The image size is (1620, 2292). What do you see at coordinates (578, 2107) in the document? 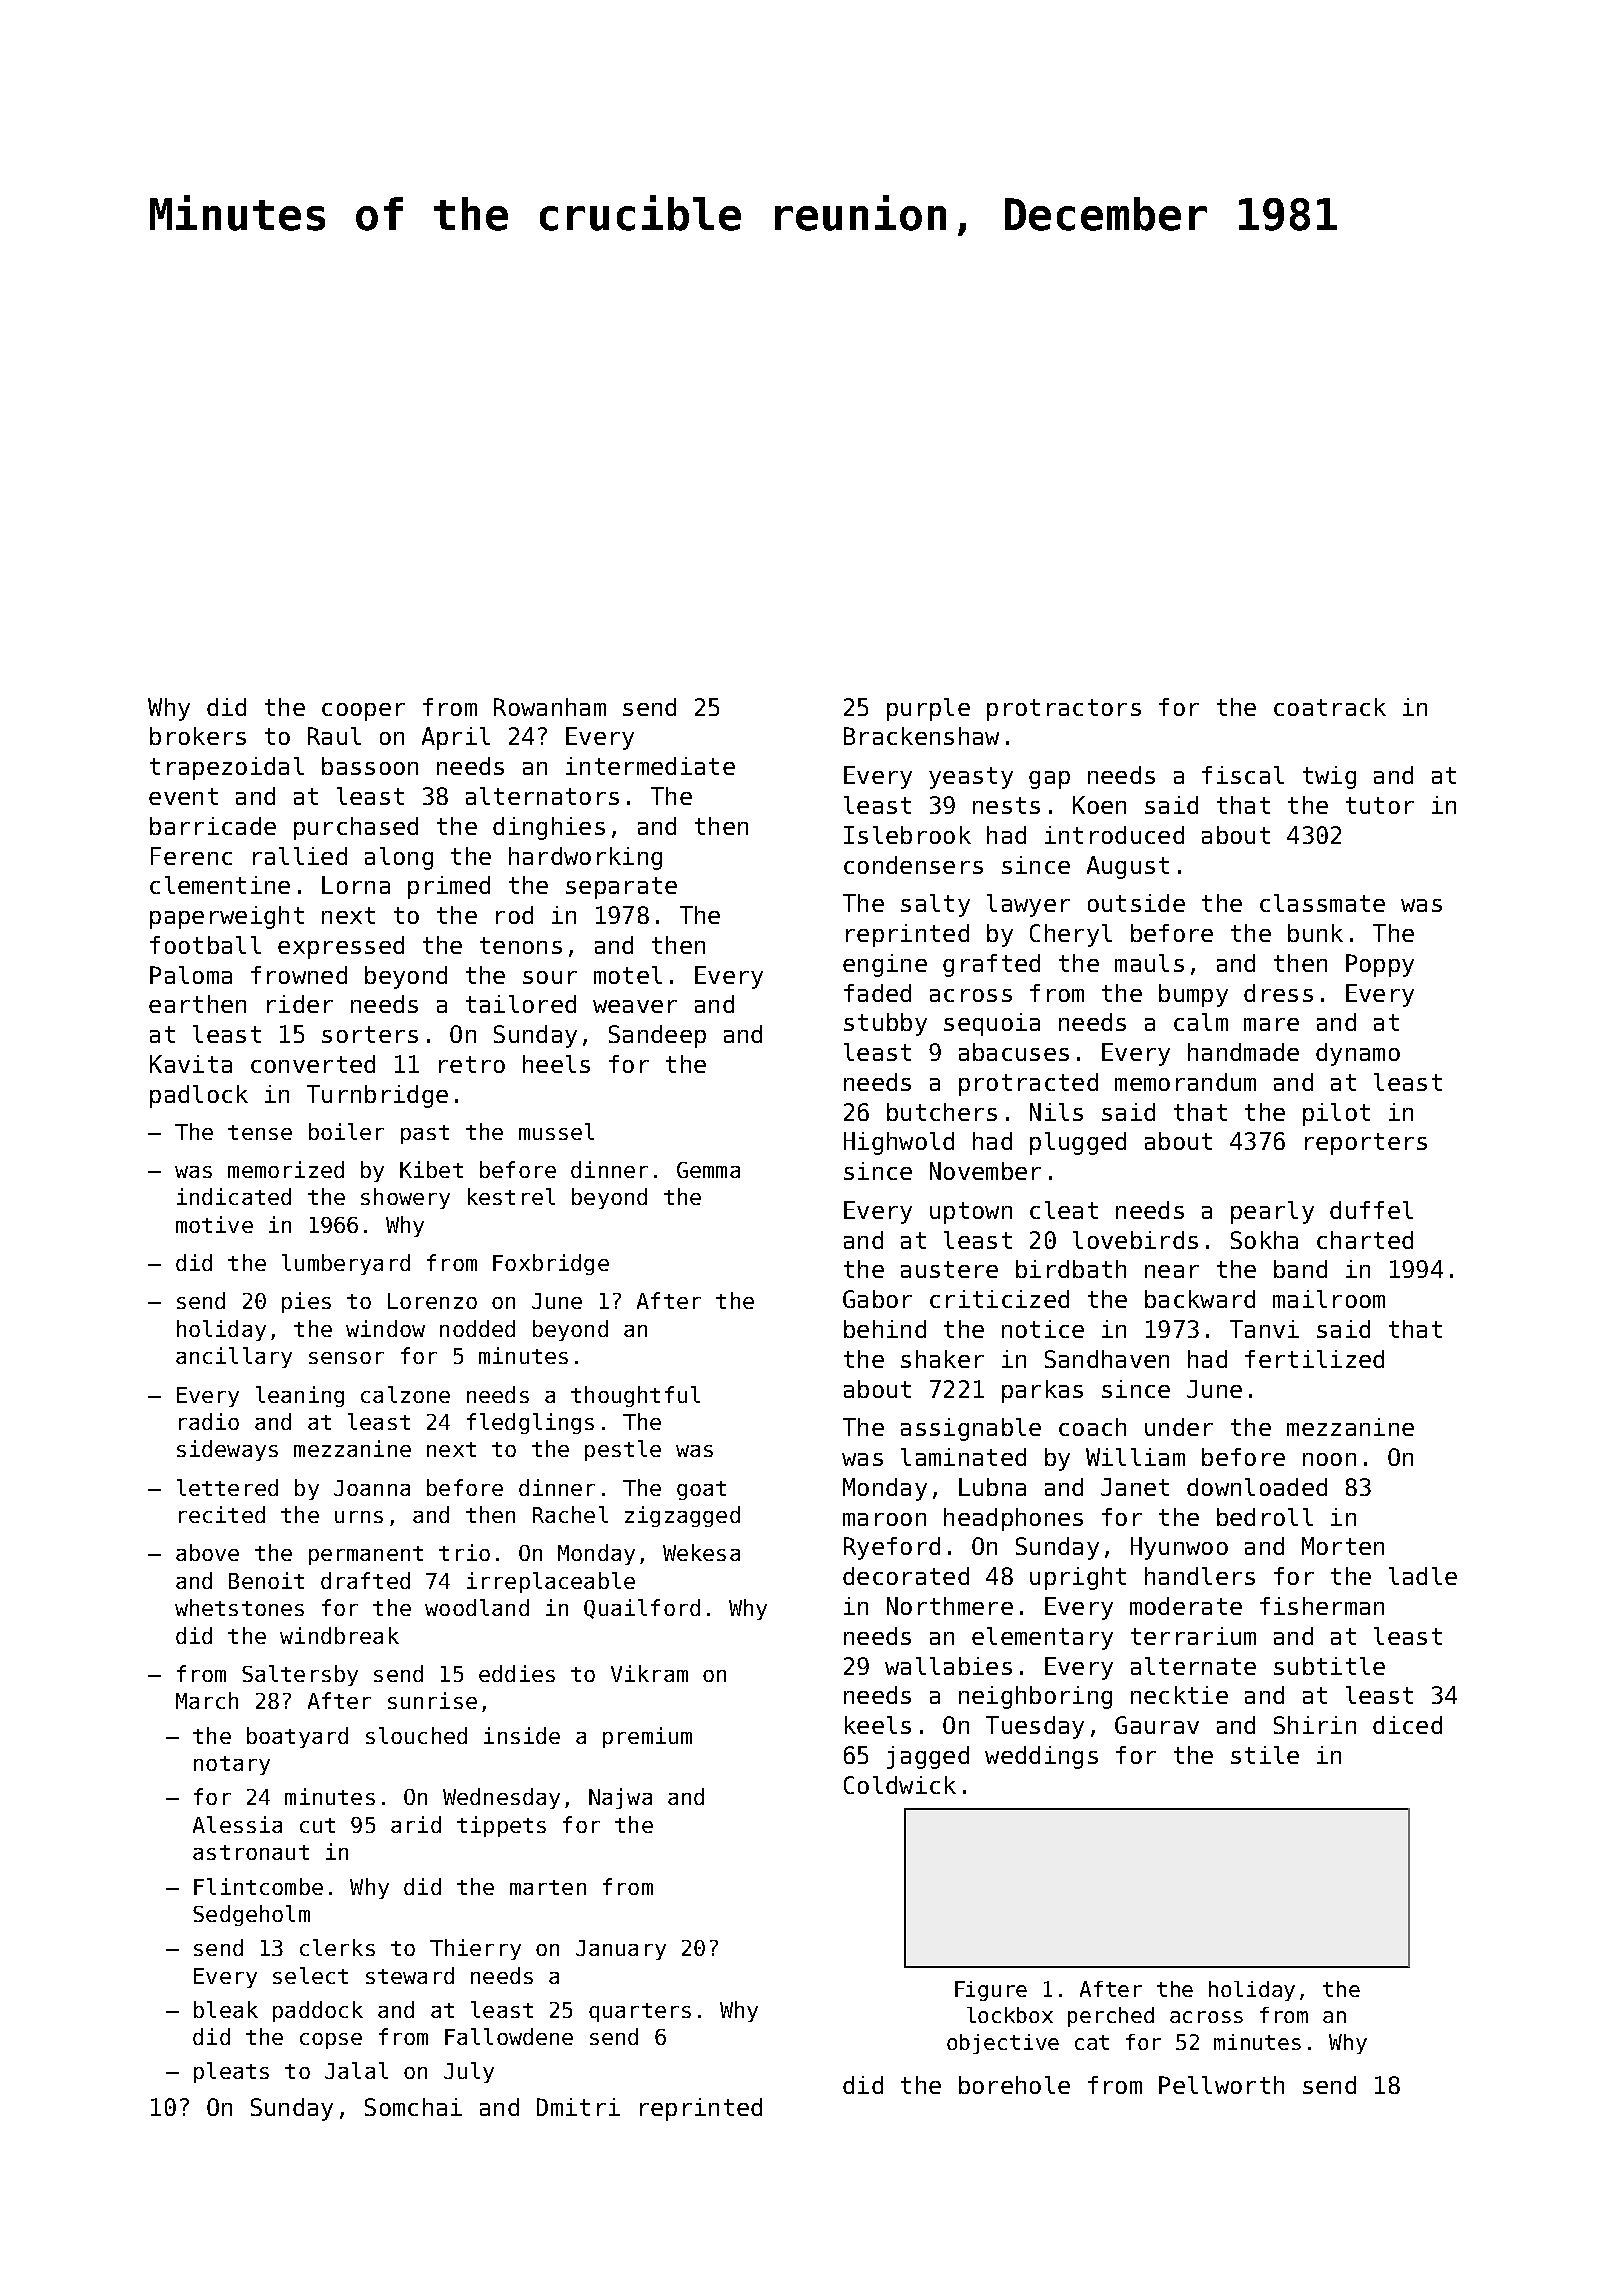
I see `Dmitri` at bounding box center [578, 2107].
